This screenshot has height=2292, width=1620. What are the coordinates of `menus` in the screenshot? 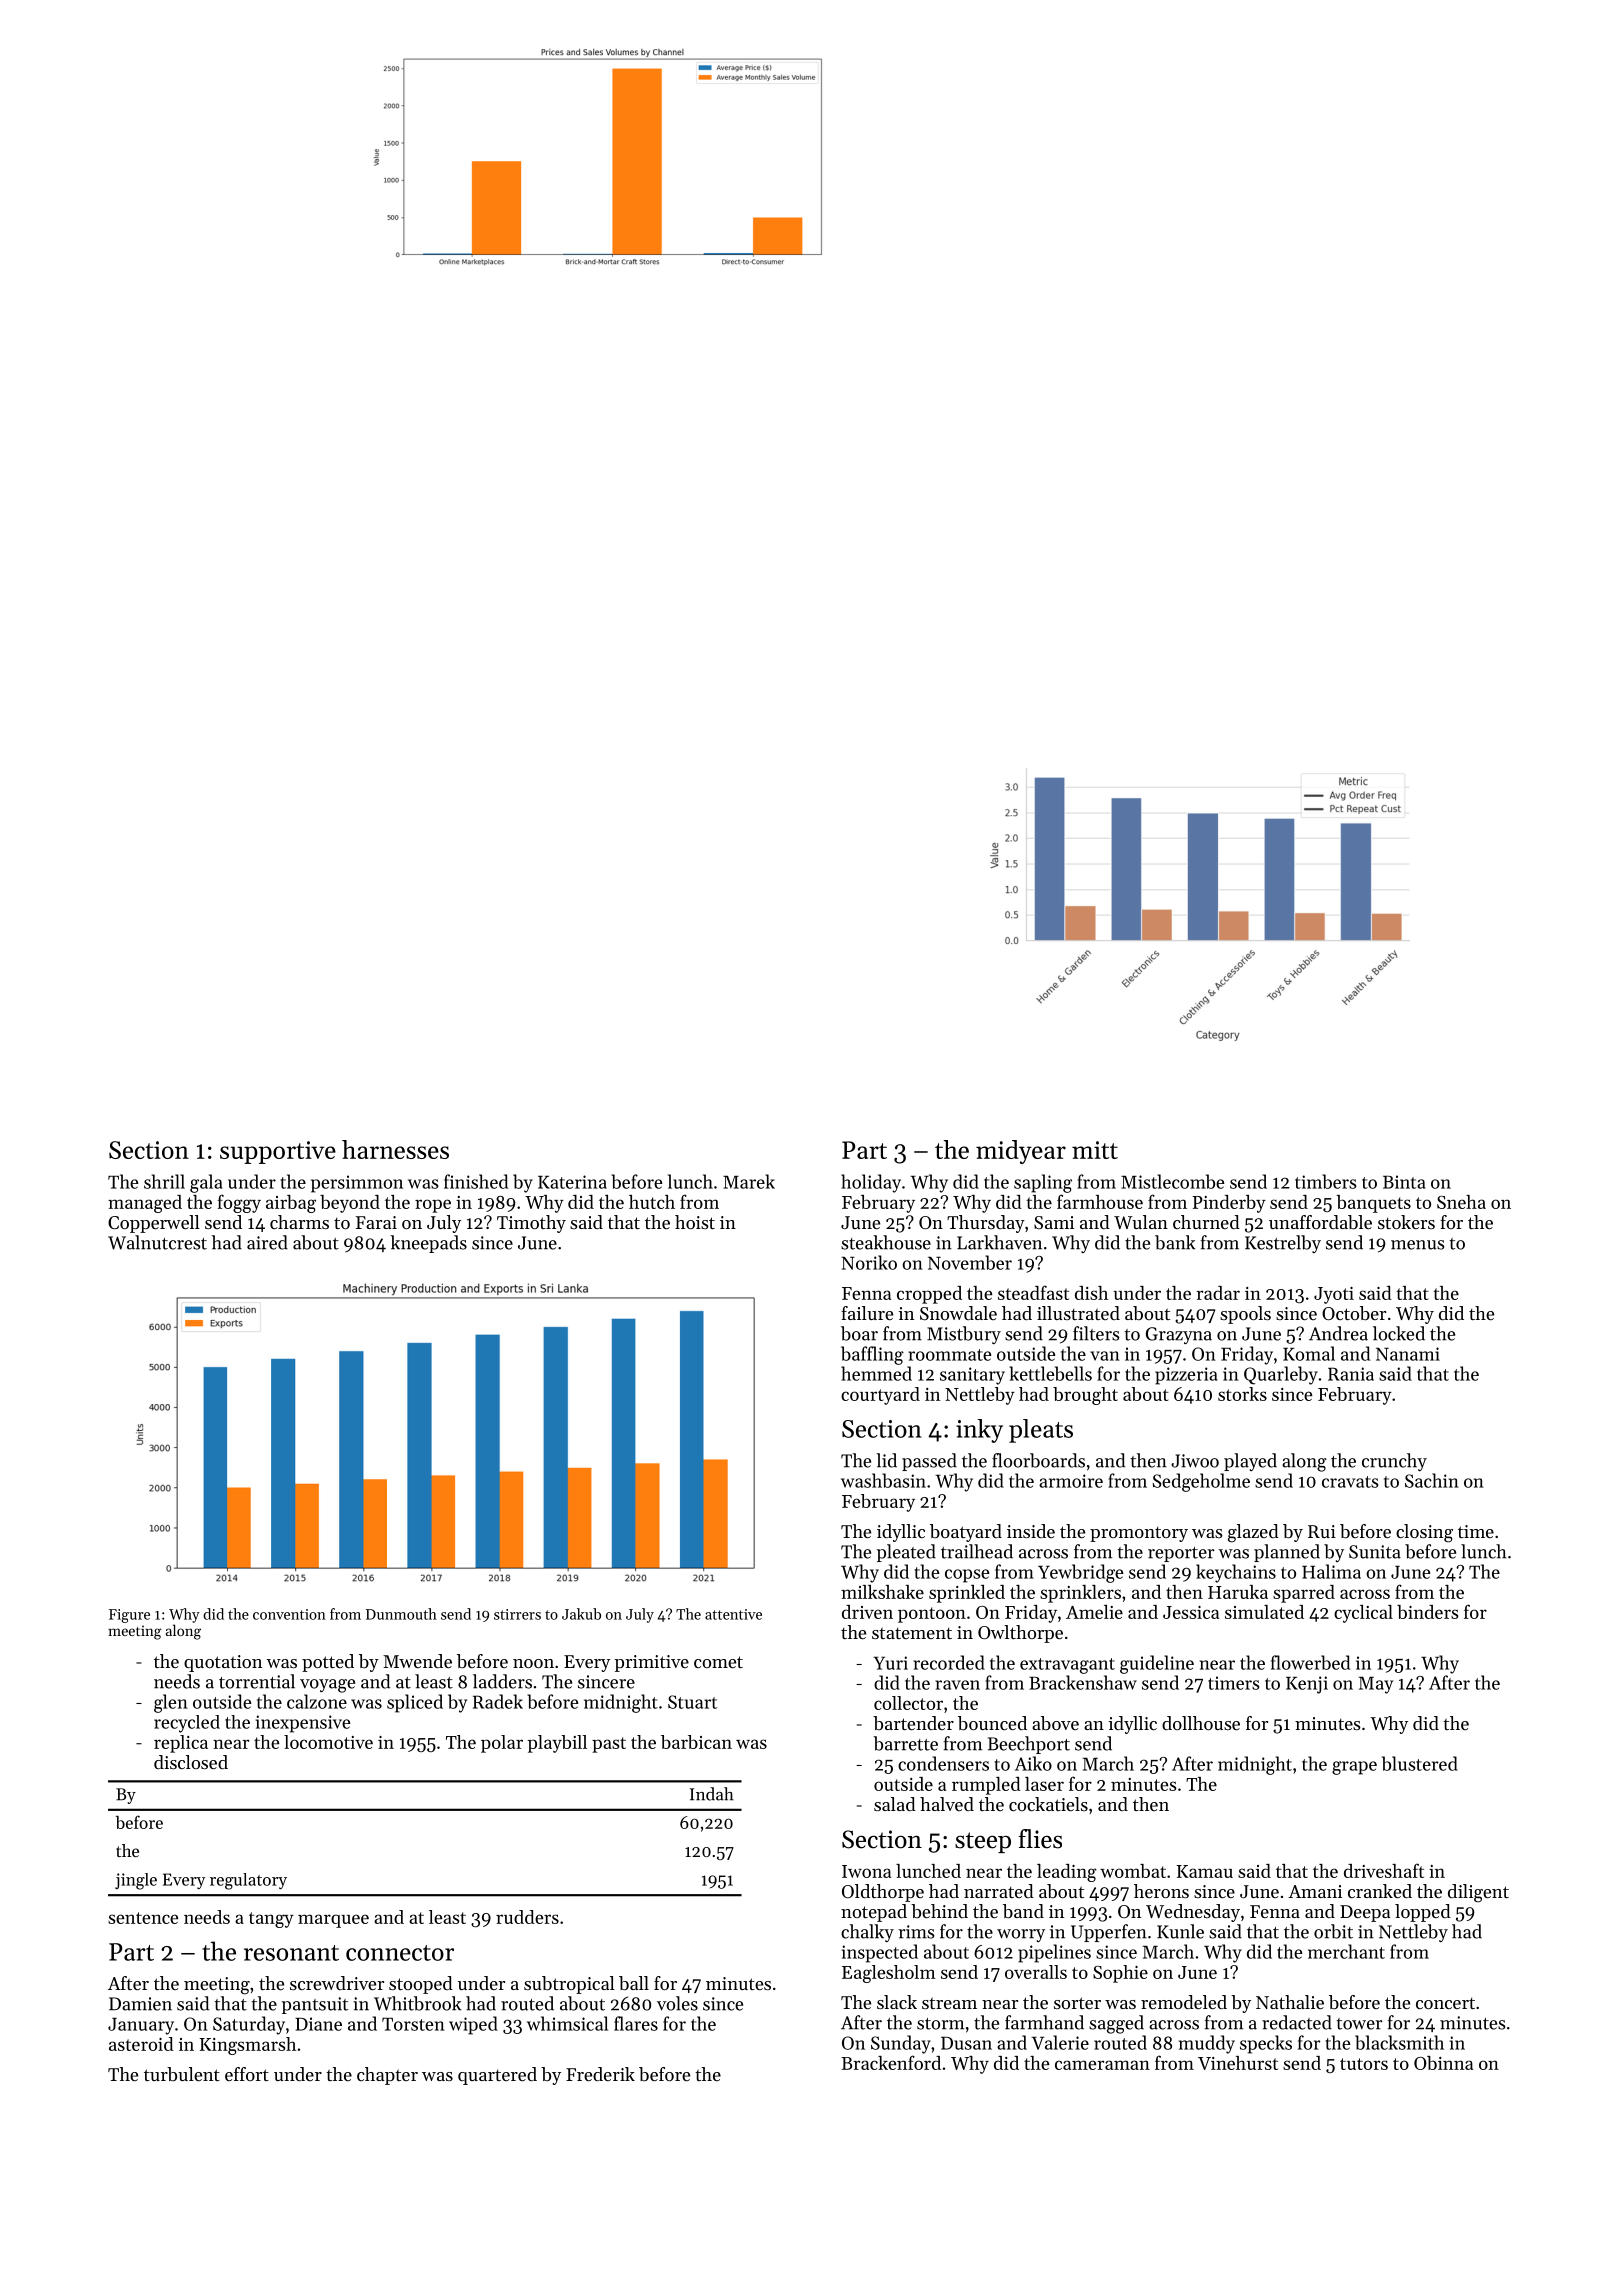 It's located at (1418, 1245).
